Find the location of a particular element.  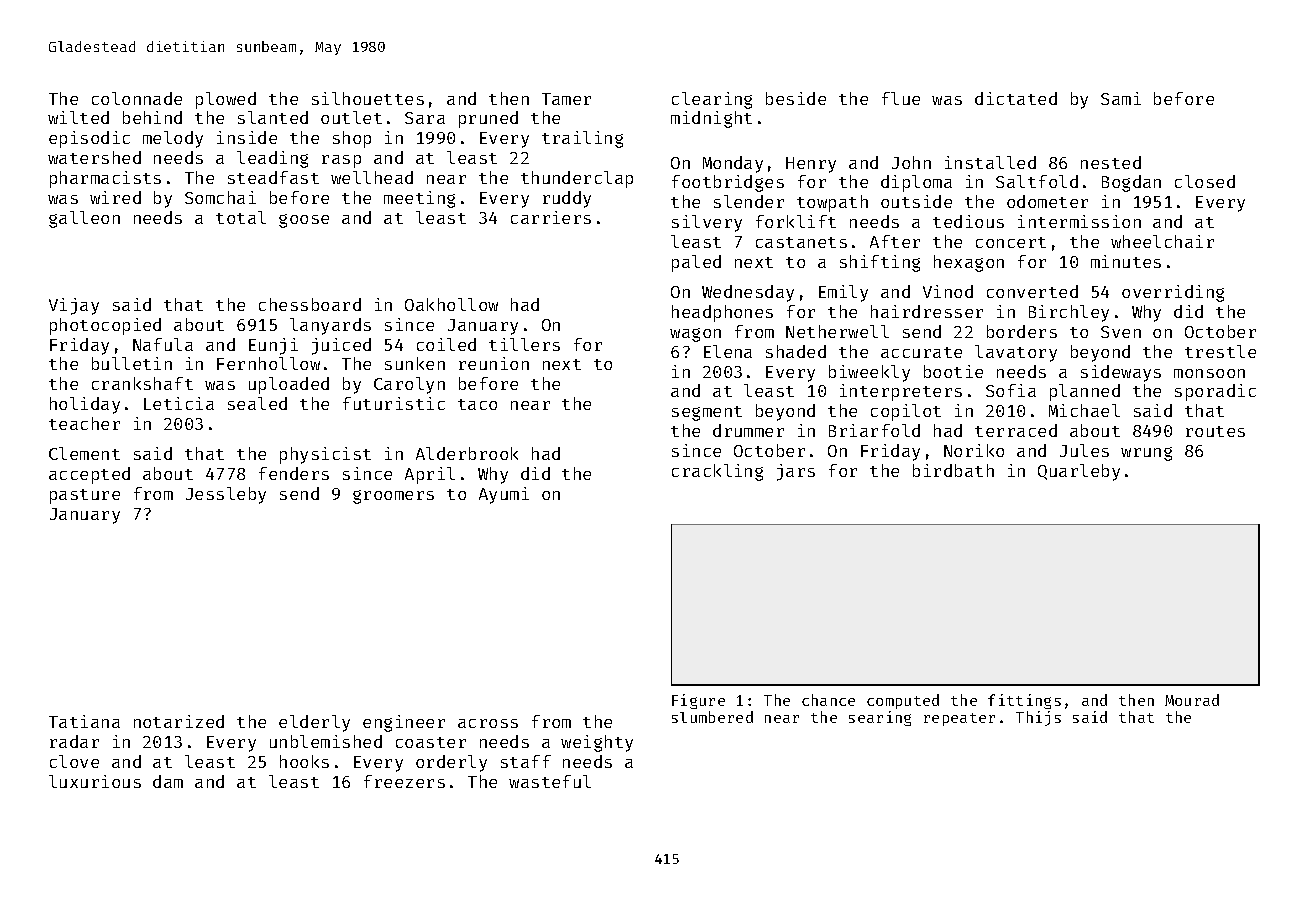

jars is located at coordinates (796, 472).
